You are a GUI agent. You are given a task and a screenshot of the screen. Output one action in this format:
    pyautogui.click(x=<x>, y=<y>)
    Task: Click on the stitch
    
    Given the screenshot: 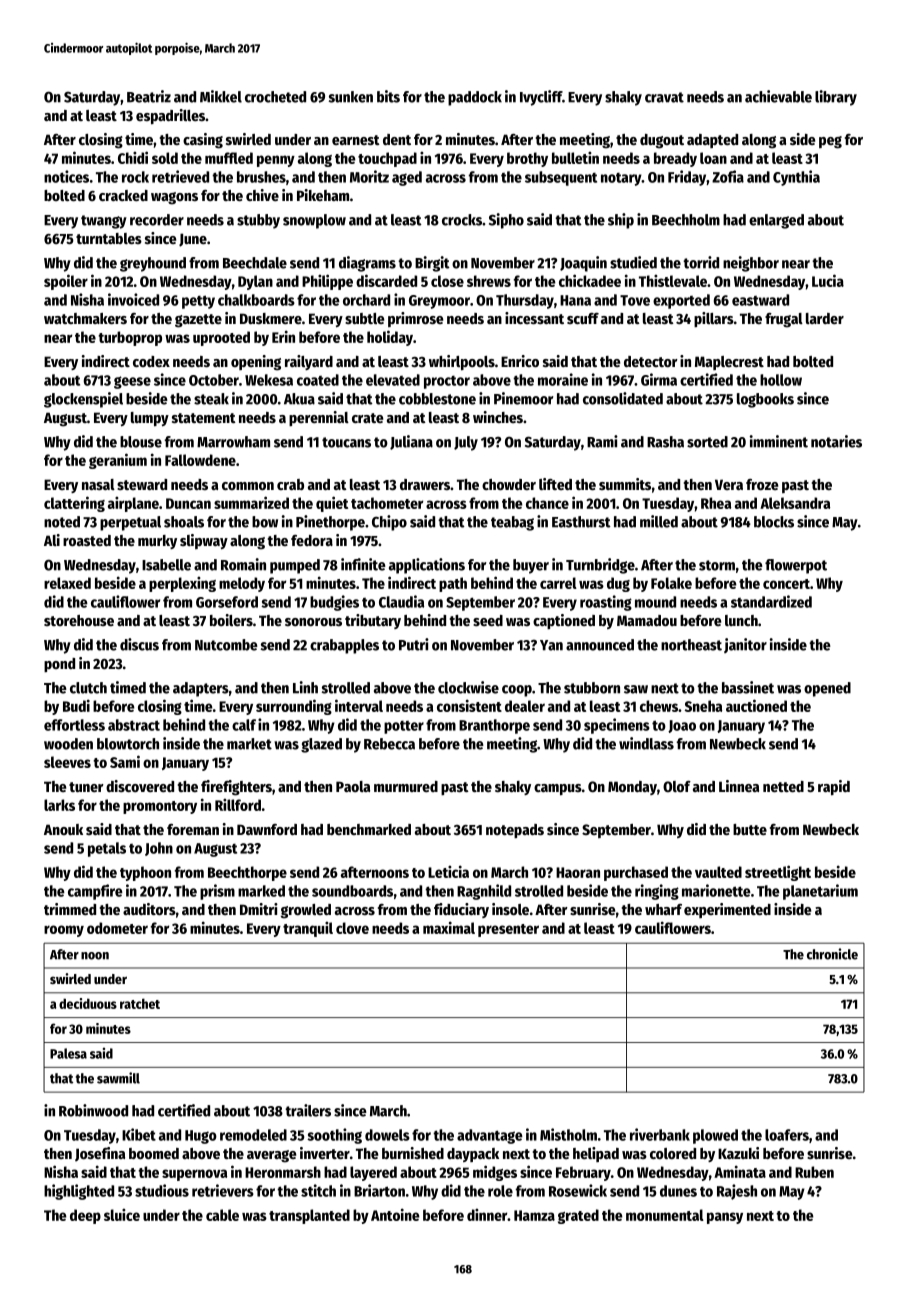 What is the action you would take?
    pyautogui.click(x=318, y=1190)
